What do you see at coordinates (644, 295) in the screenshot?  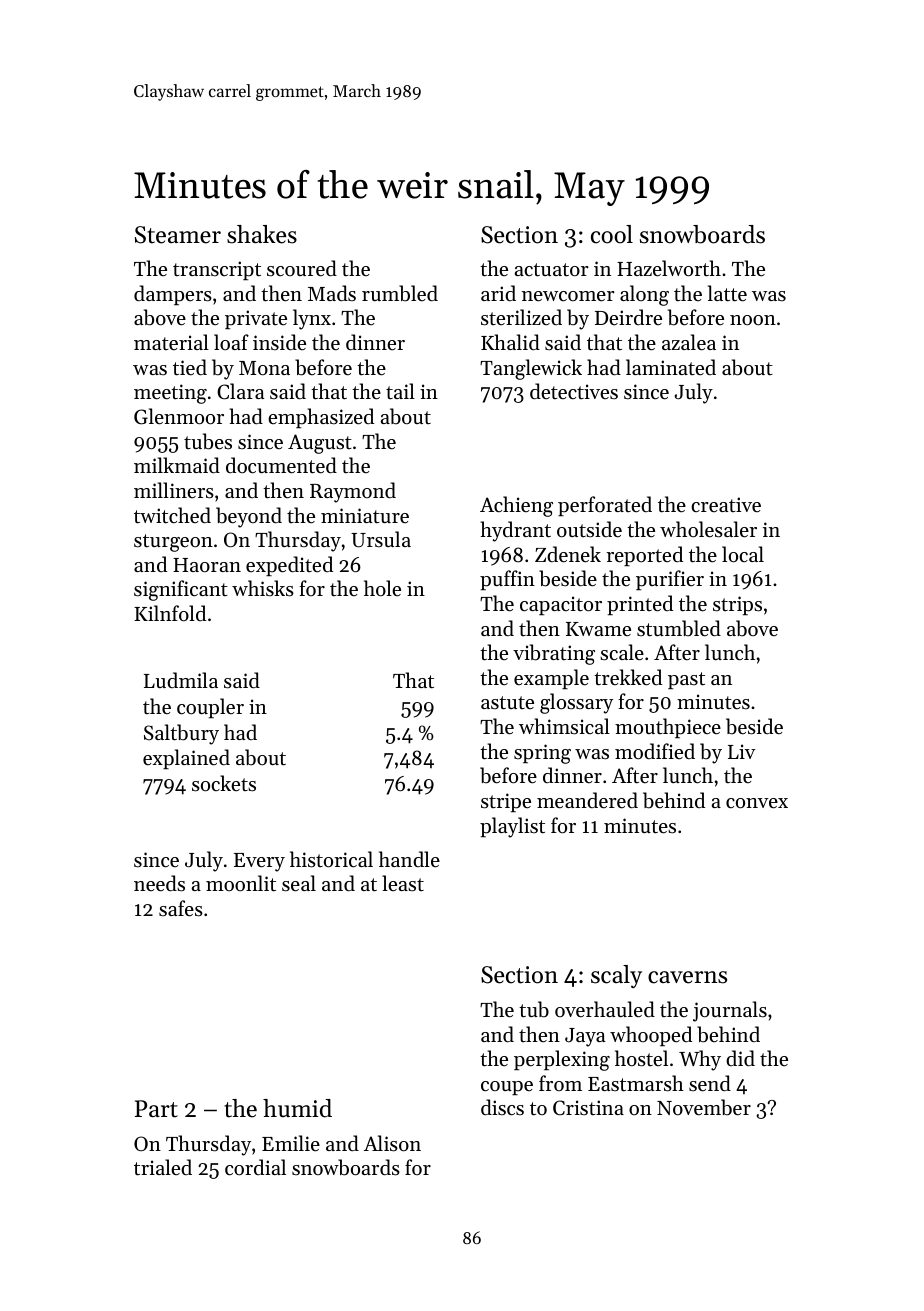 I see `along` at bounding box center [644, 295].
